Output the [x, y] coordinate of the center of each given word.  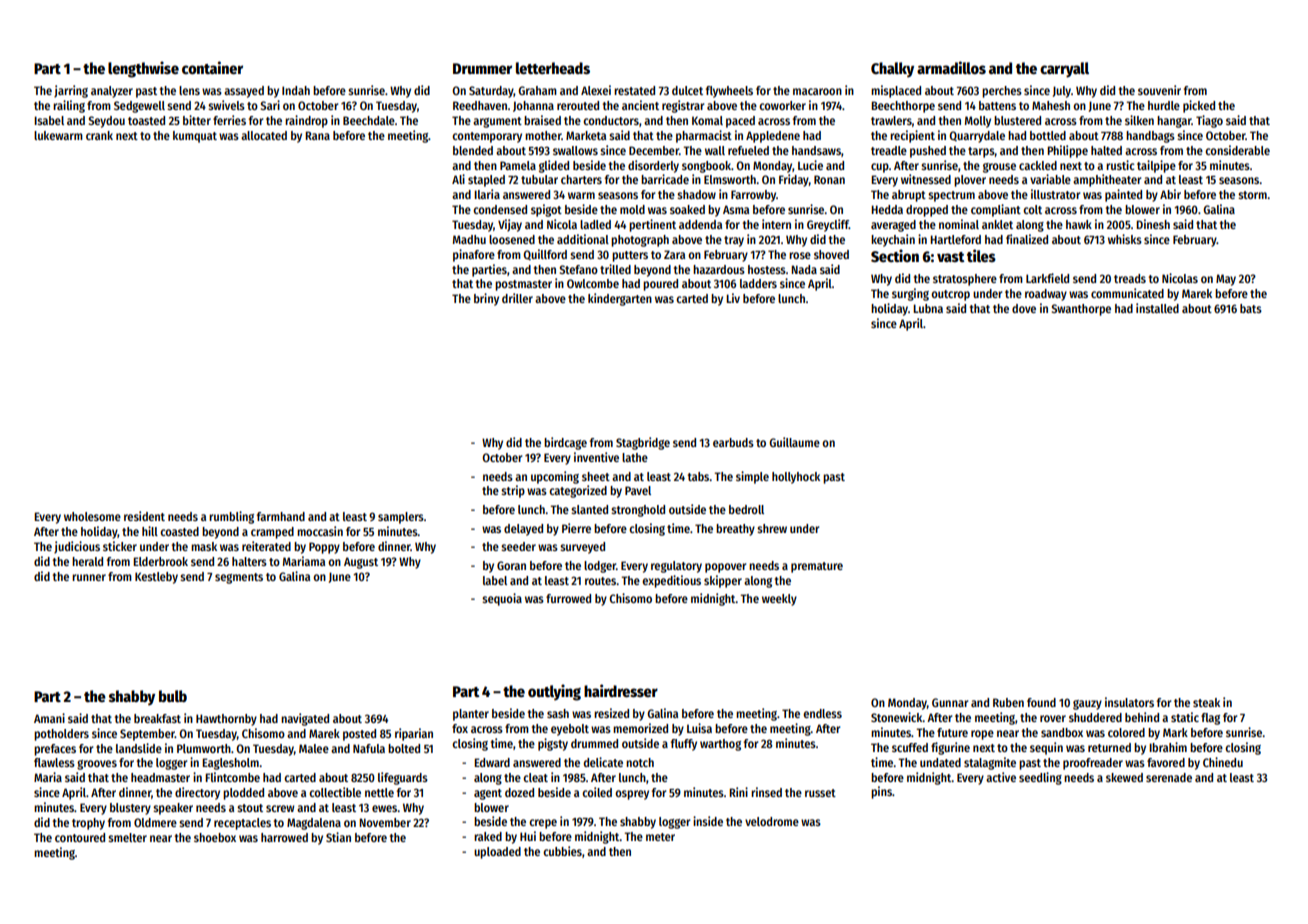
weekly [779, 600]
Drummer [482, 68]
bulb [173, 696]
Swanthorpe [1081, 310]
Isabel [49, 120]
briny [486, 299]
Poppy [324, 548]
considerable [1237, 150]
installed [1157, 308]
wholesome [92, 516]
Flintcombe [232, 777]
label [495, 580]
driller [517, 298]
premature [817, 567]
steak [1206, 702]
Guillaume [794, 442]
